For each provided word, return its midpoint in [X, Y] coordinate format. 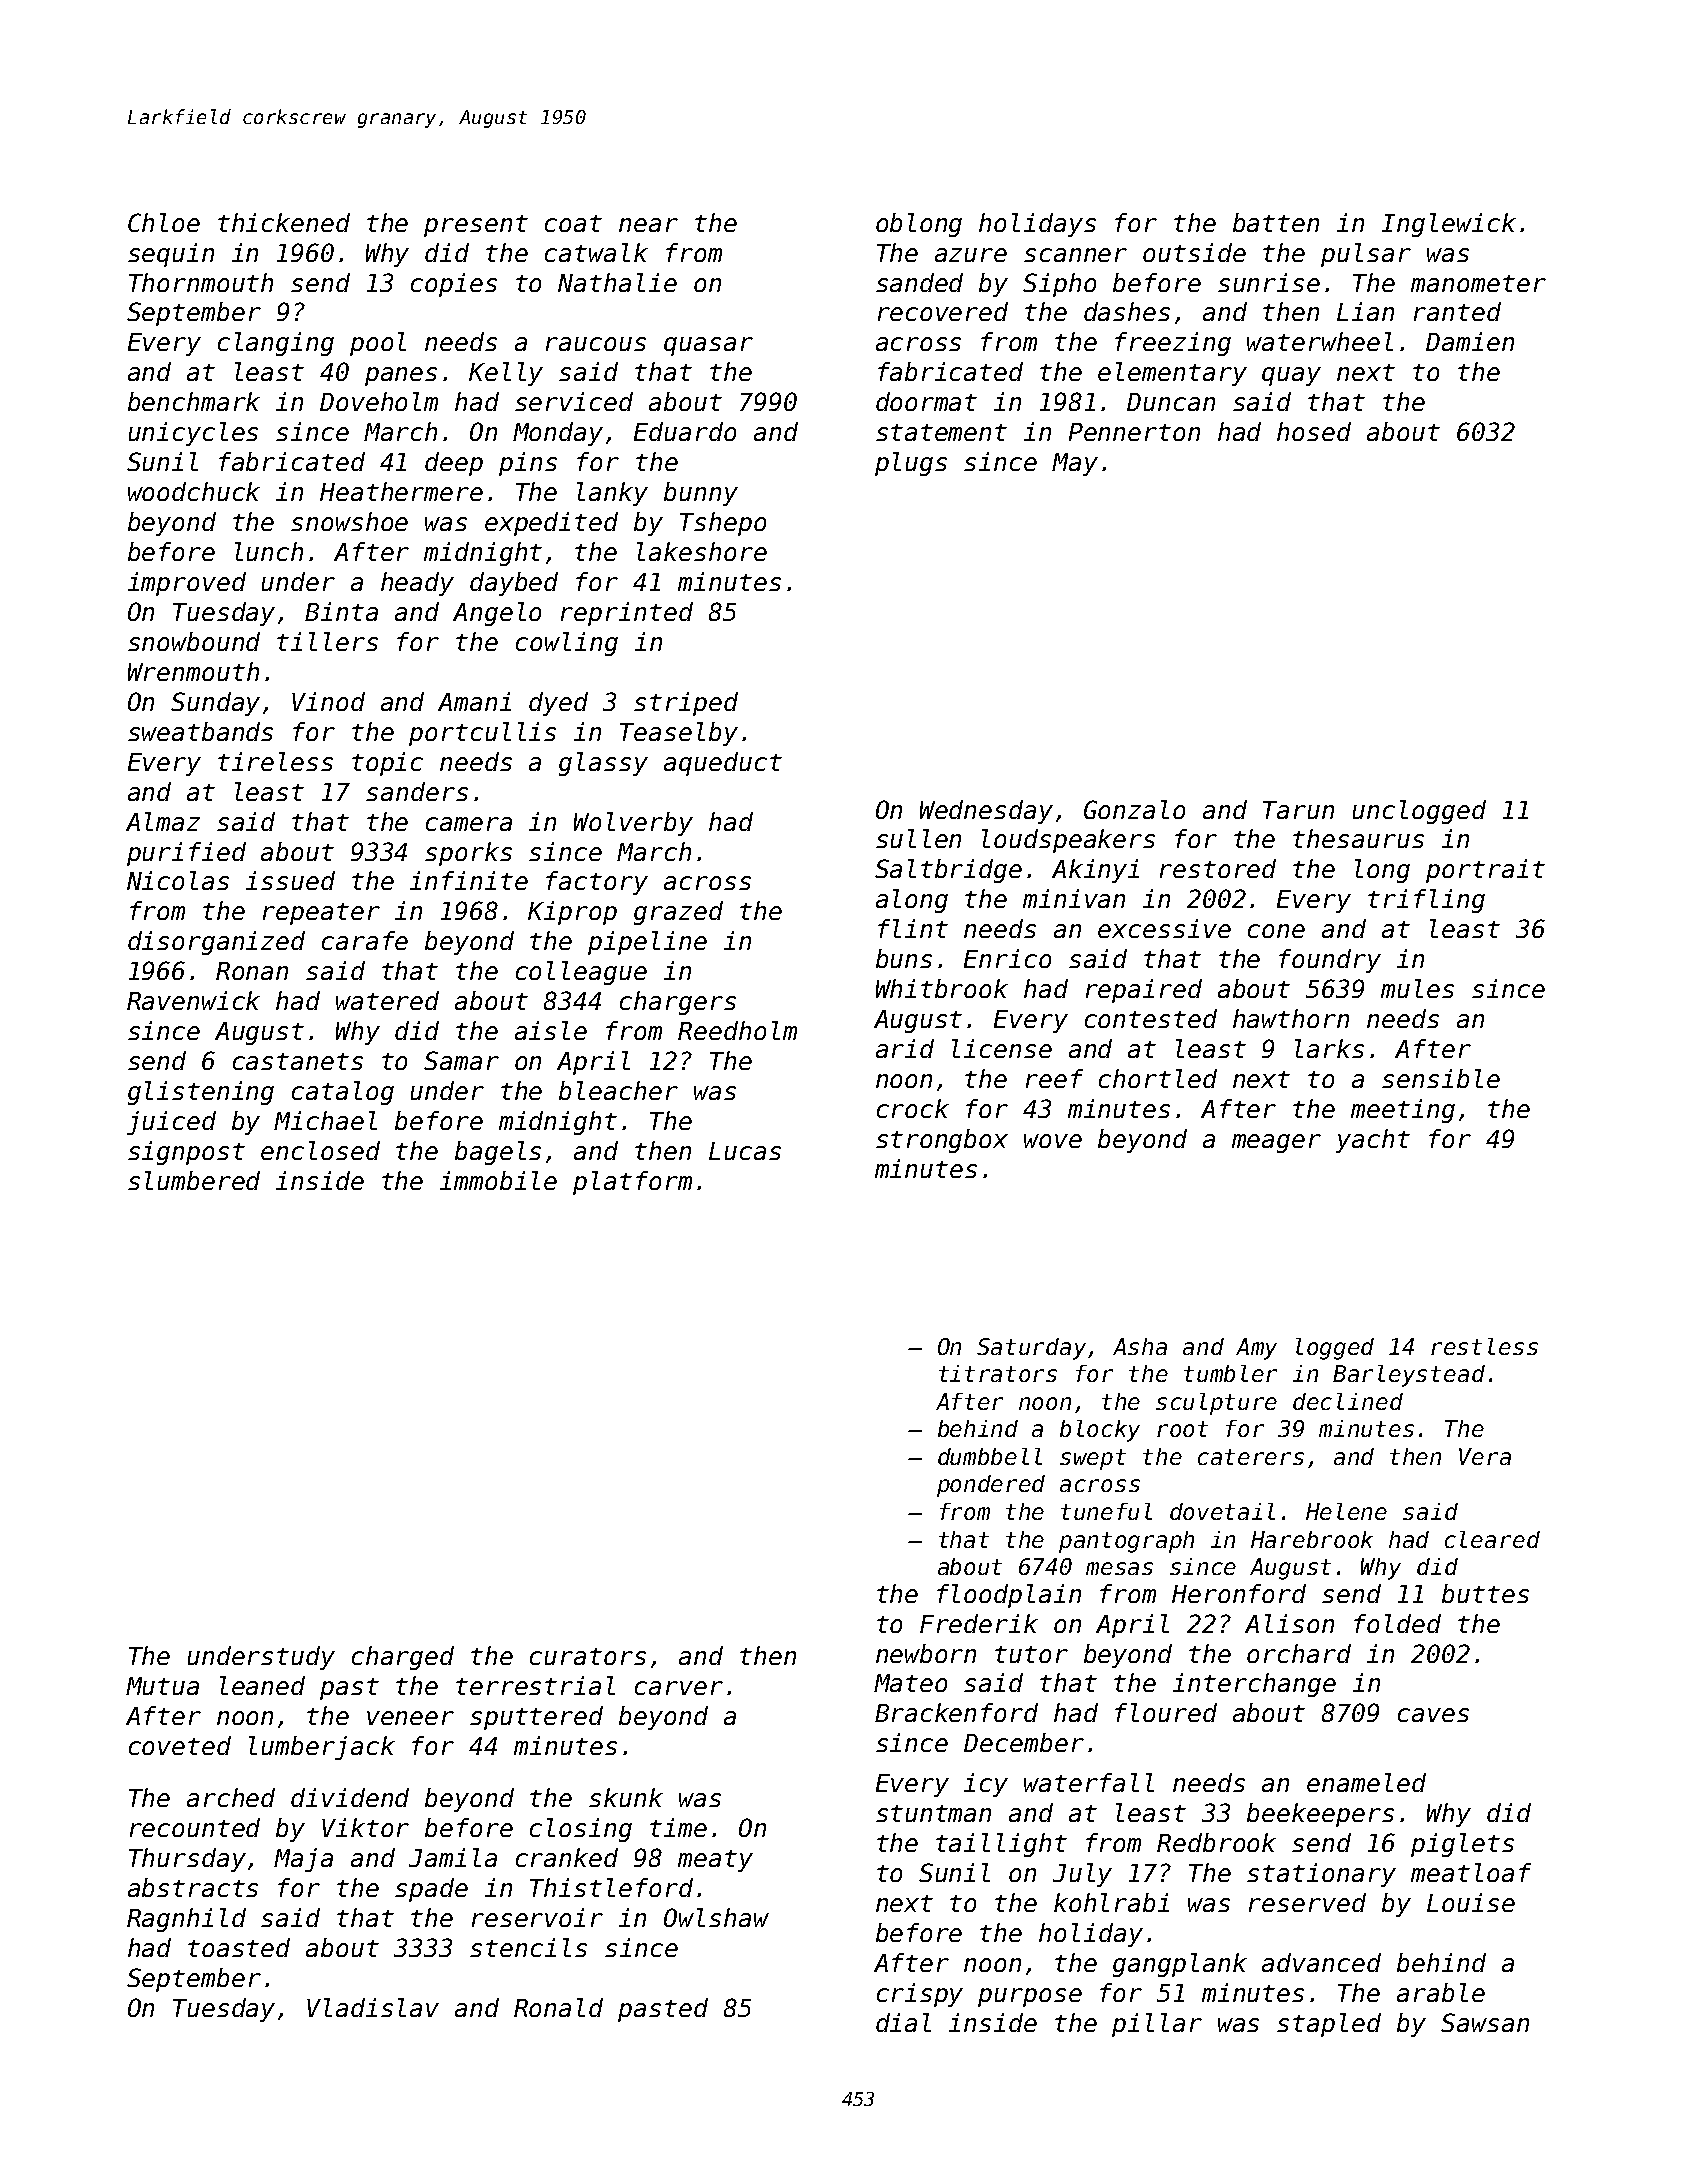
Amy [1256, 1349]
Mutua [162, 1686]
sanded [919, 282]
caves [1433, 1715]
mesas [1119, 1568]
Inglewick [1449, 225]
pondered [991, 1486]
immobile [498, 1180]
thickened [284, 222]
